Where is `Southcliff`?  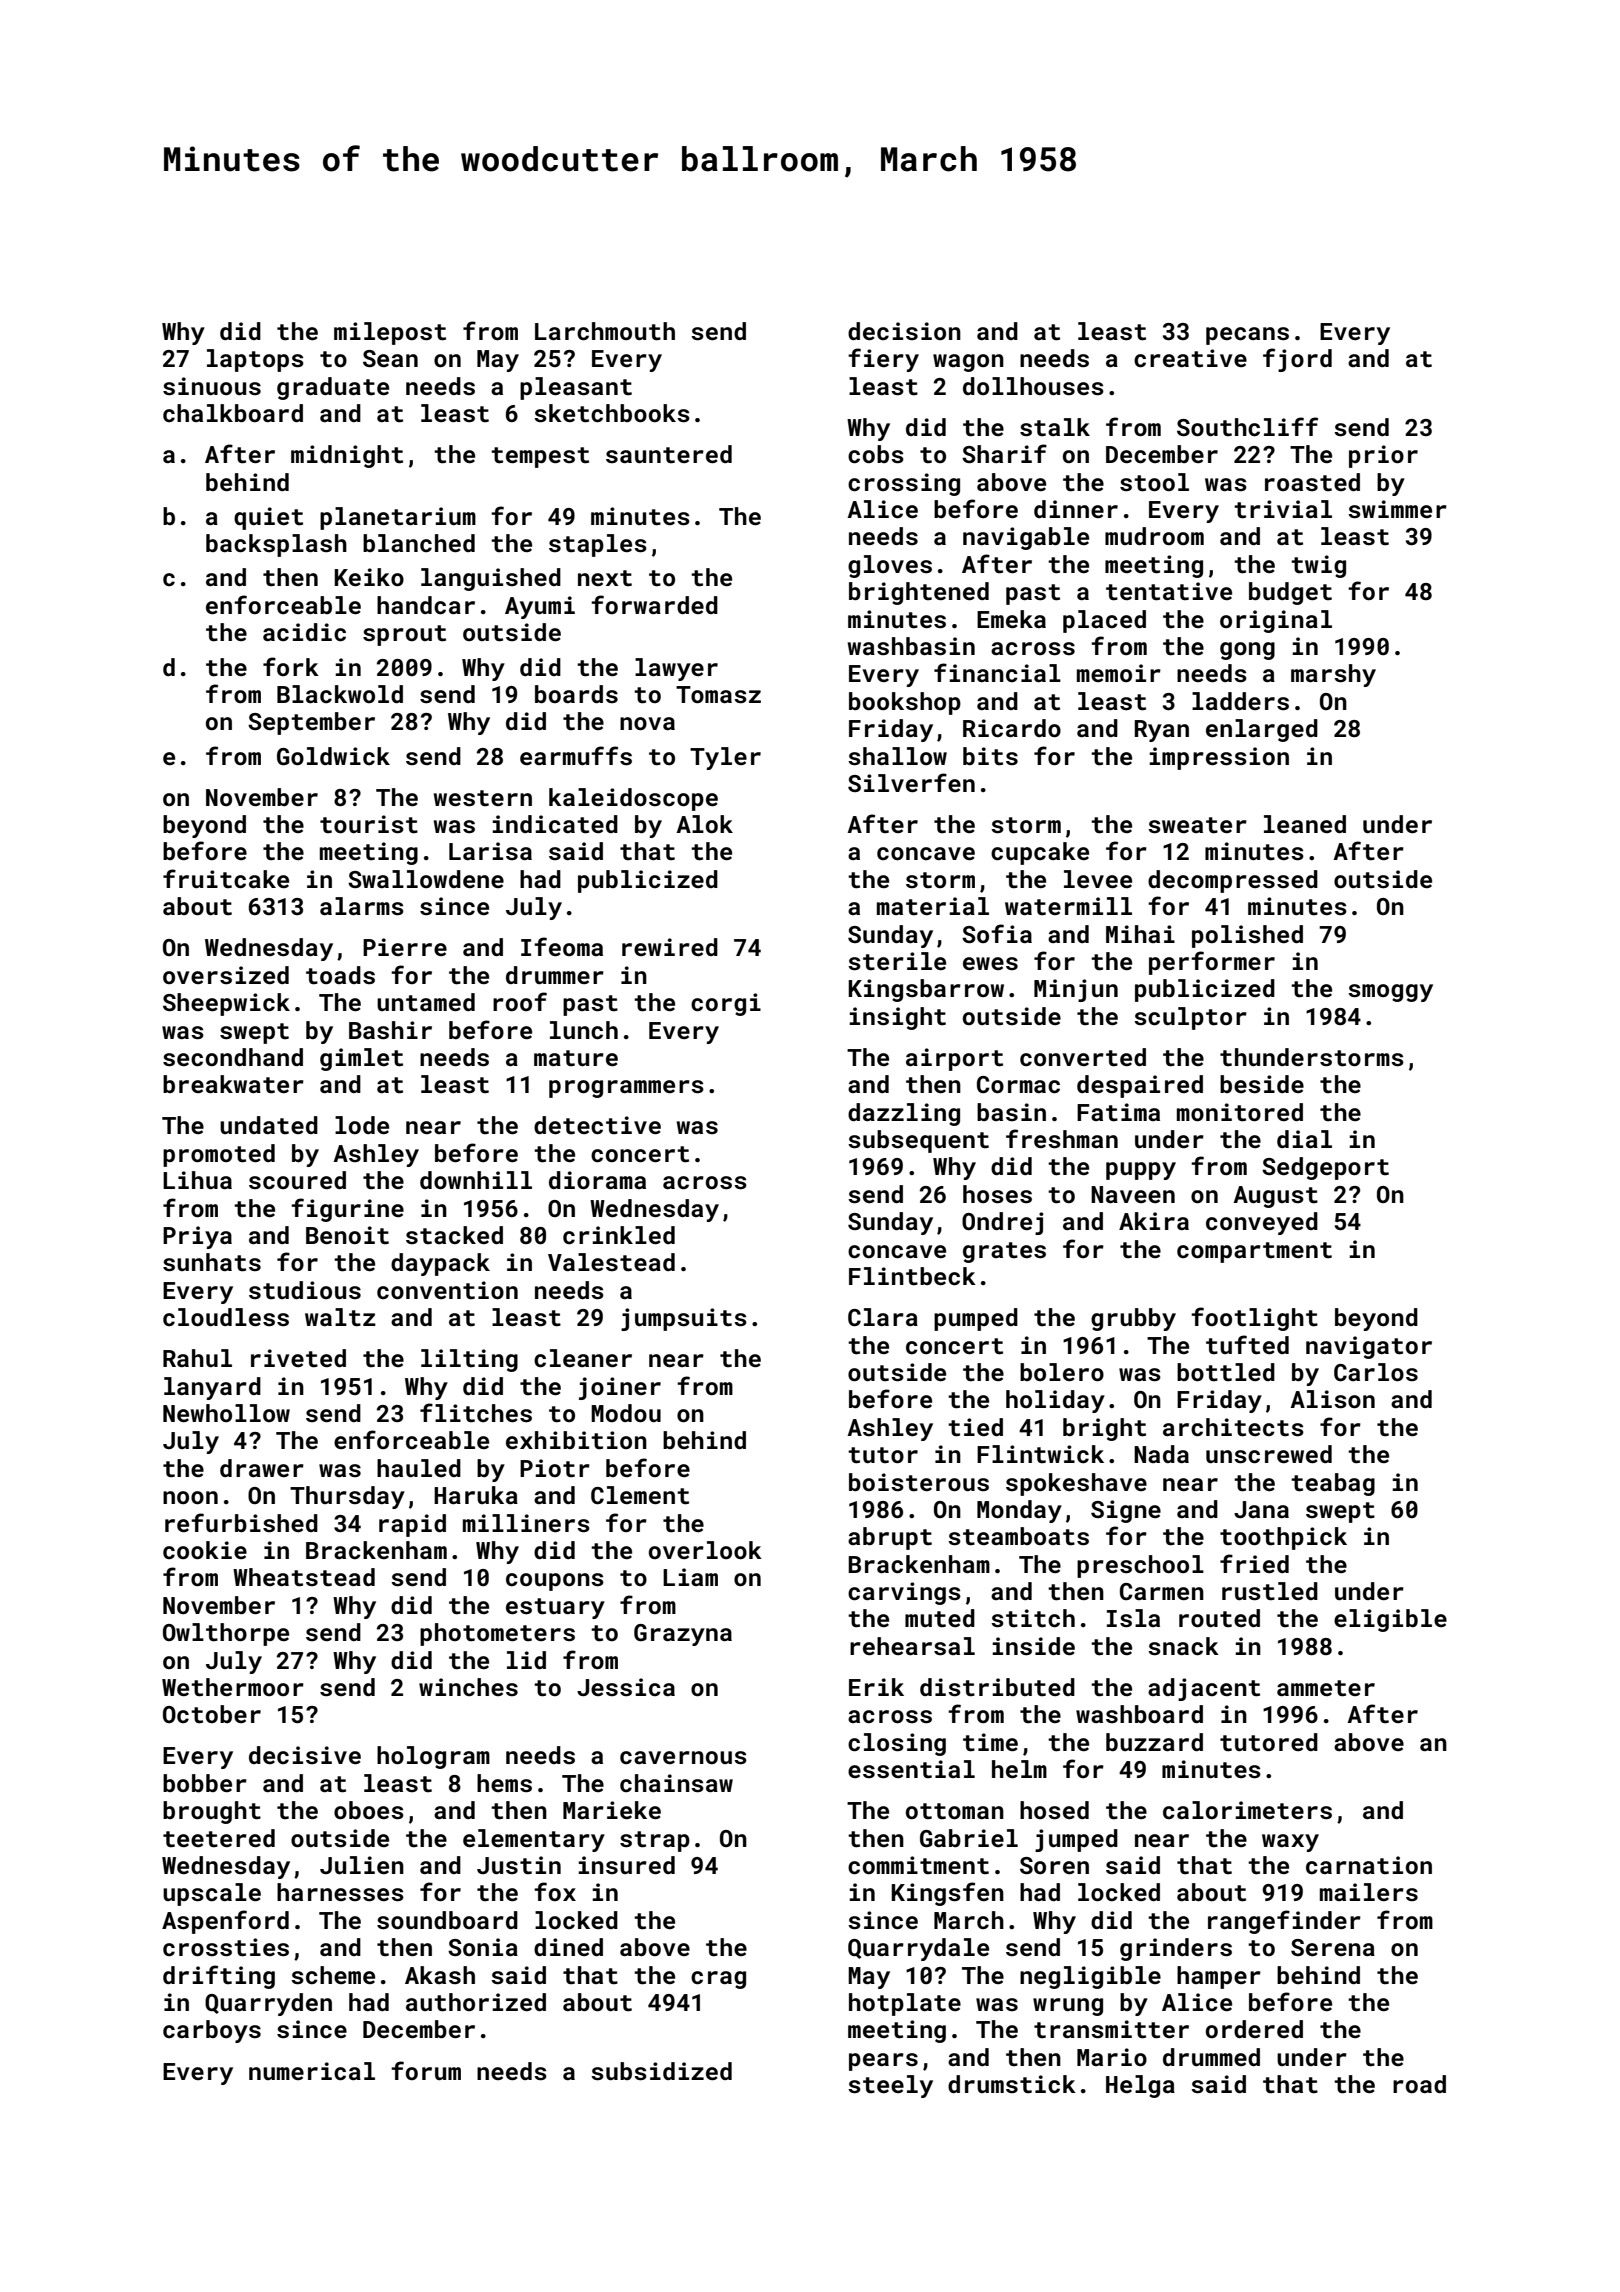
Southcliff is located at coordinates (1247, 427).
